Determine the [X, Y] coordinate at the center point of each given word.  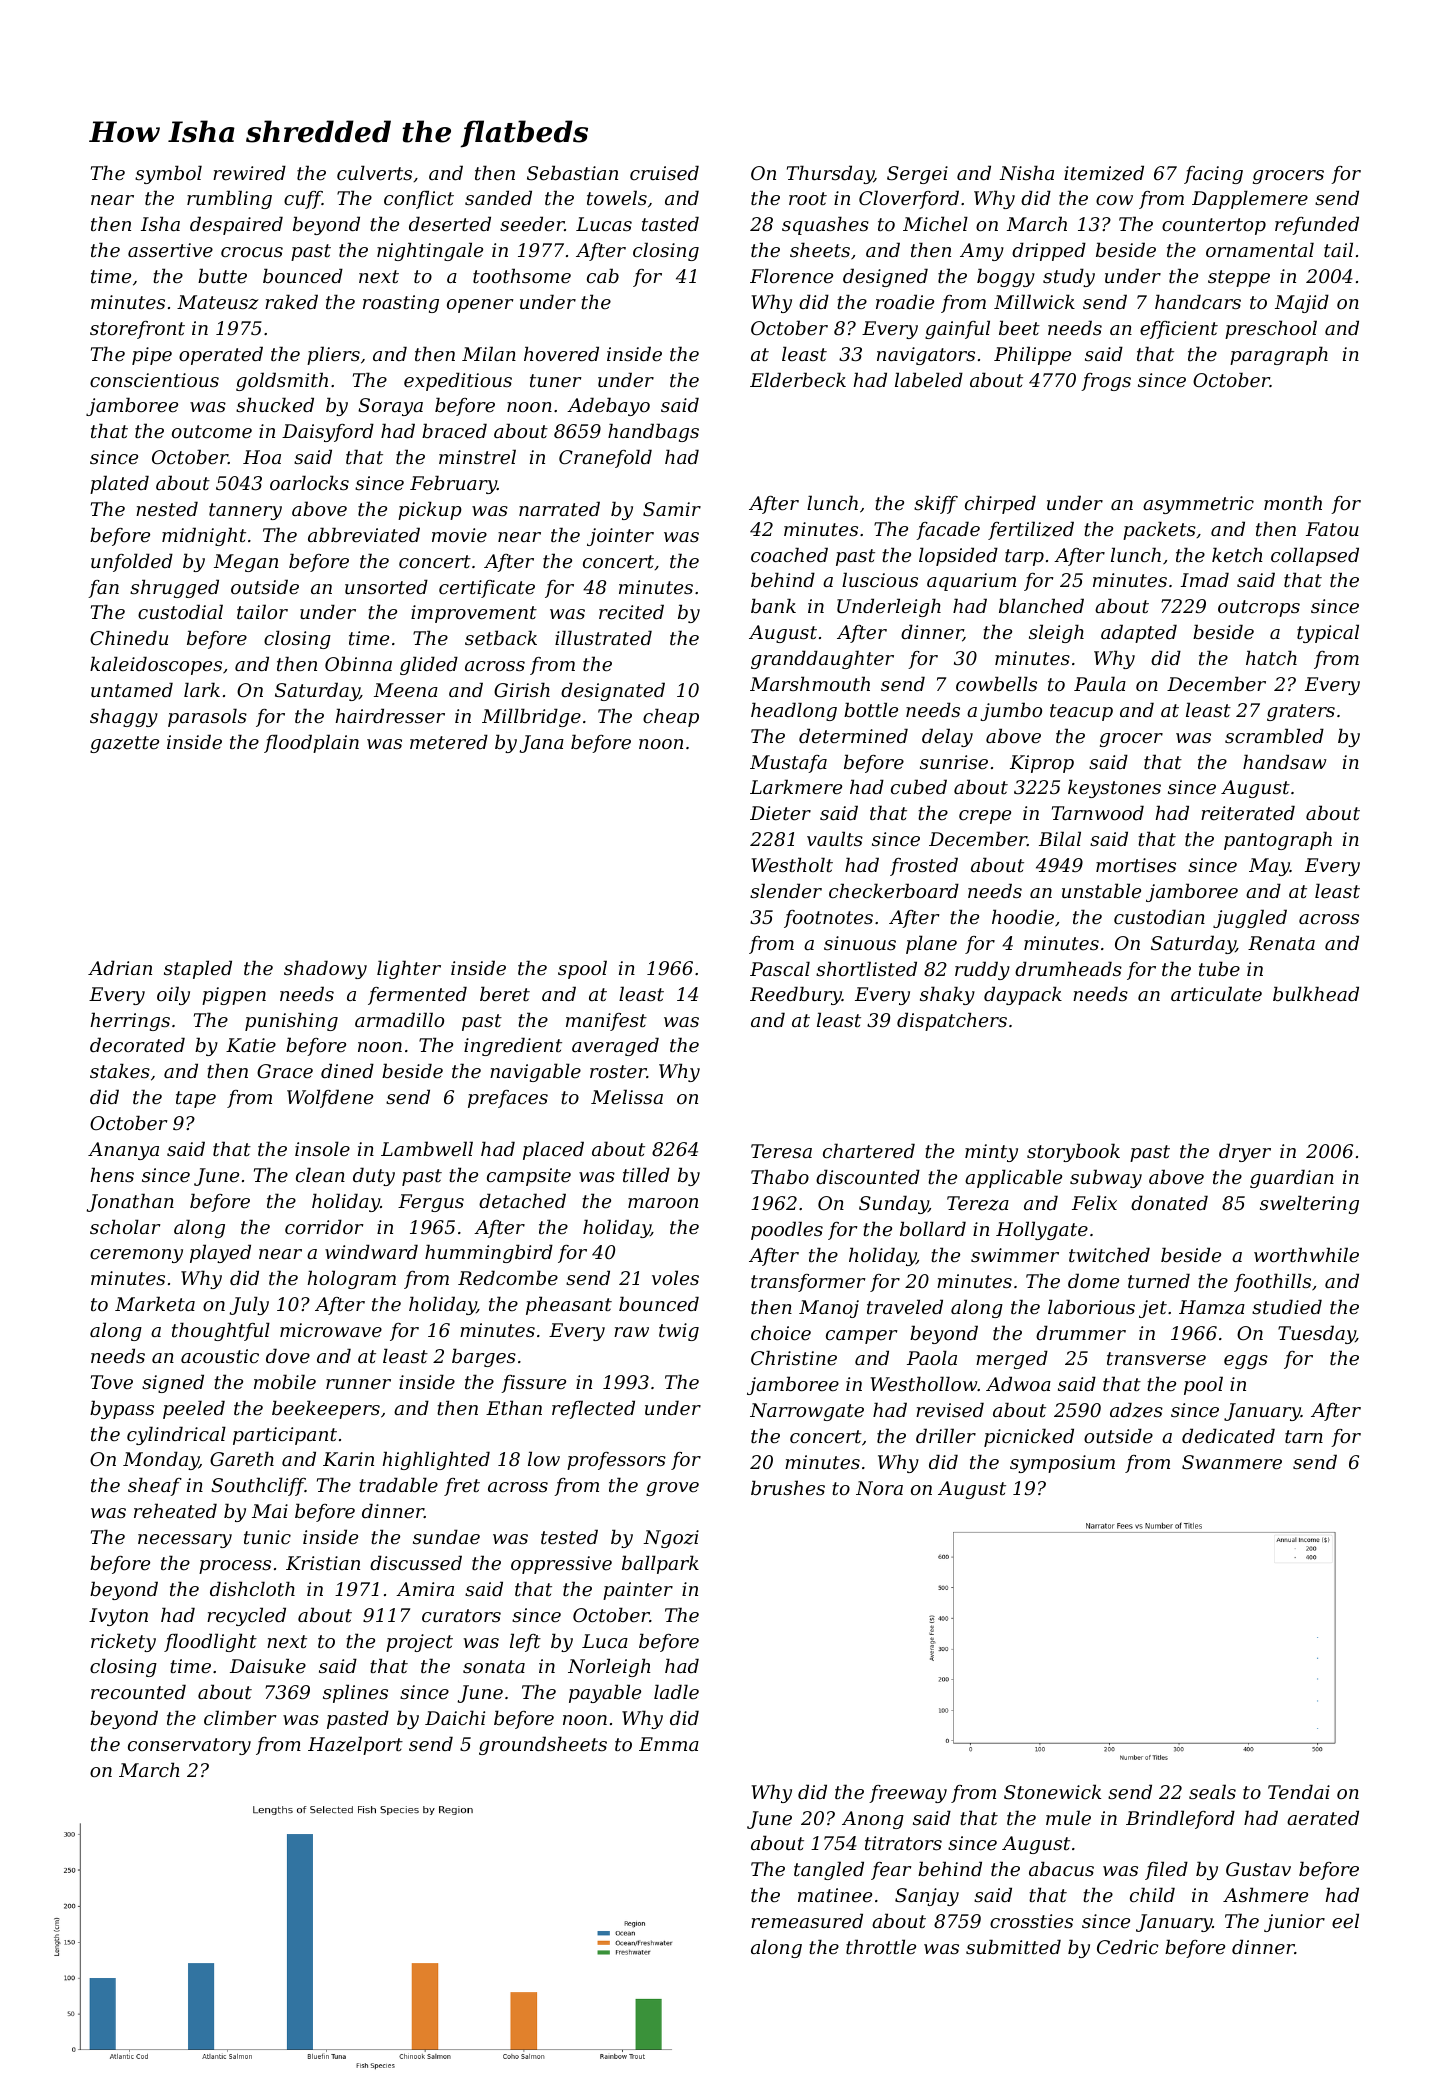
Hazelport [355, 1745]
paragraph [1279, 355]
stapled [198, 969]
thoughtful [221, 1331]
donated [1169, 1202]
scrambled [1274, 735]
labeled [929, 379]
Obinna [358, 663]
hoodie [1023, 916]
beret [505, 993]
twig [679, 1332]
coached [789, 554]
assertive [170, 250]
